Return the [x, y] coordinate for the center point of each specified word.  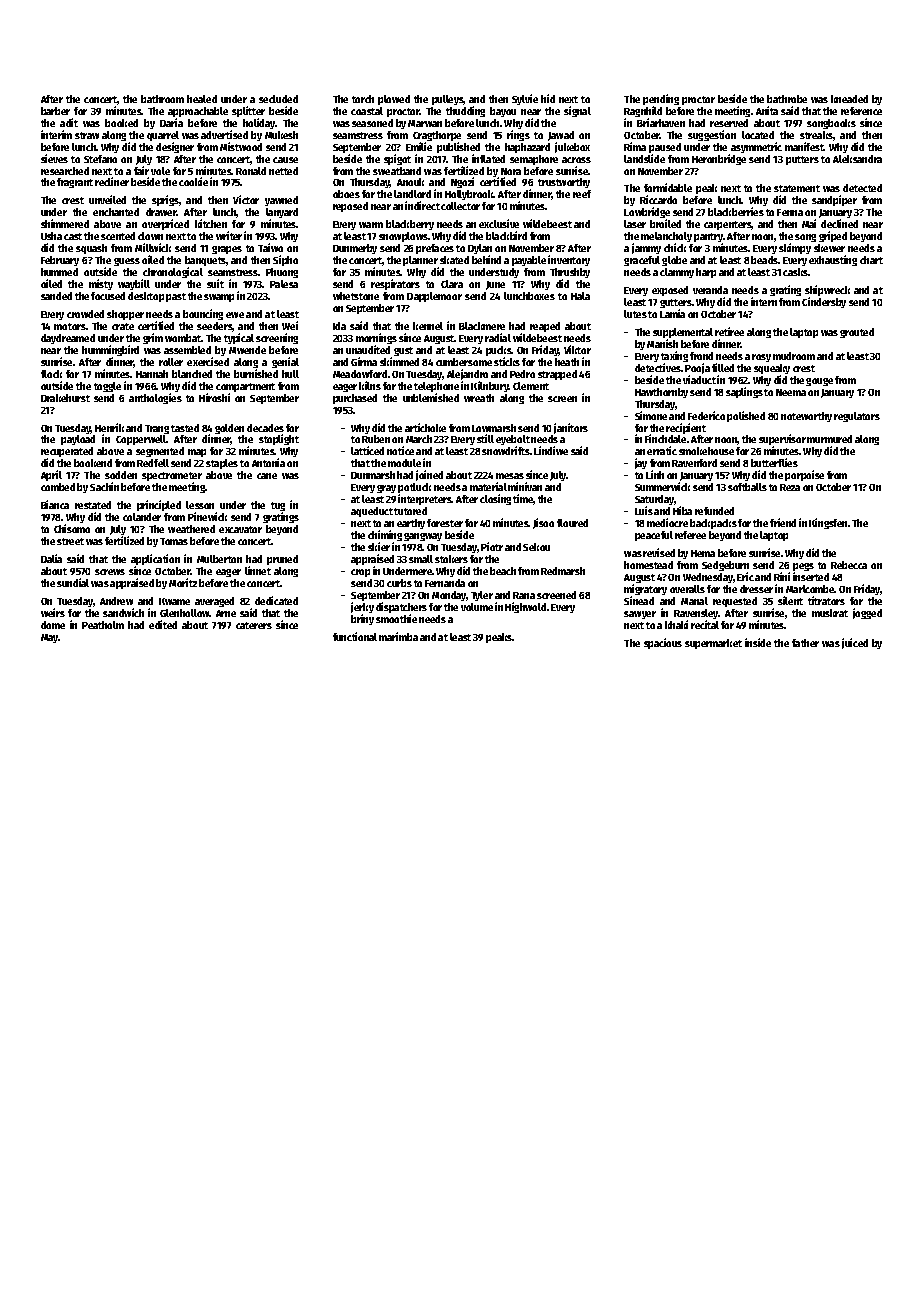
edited [163, 624]
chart [871, 260]
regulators [857, 417]
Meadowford [360, 374]
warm [371, 225]
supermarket [713, 644]
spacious [663, 643]
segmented [160, 452]
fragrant [75, 183]
